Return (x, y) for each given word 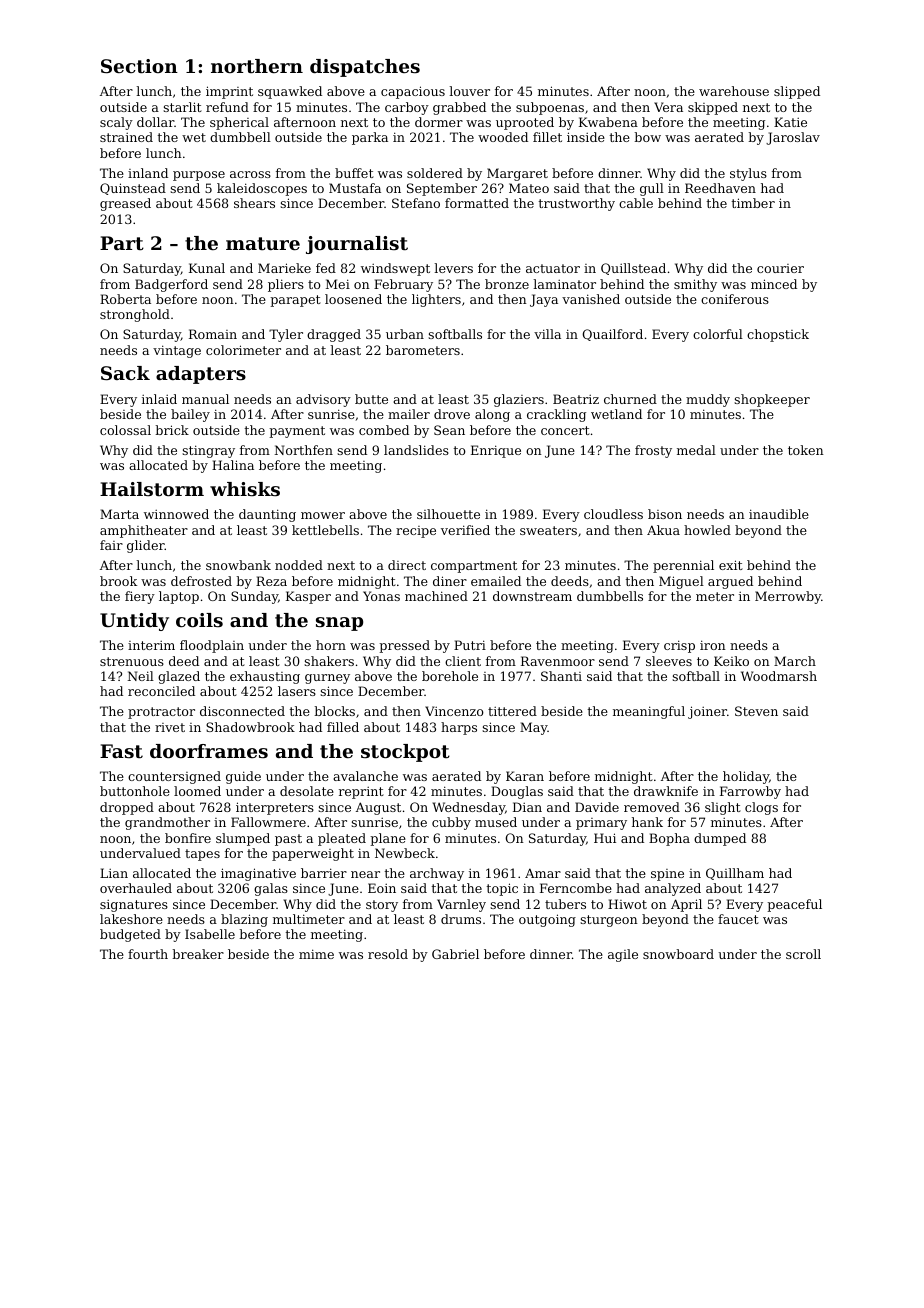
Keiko (731, 661)
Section (139, 66)
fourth (148, 954)
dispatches (365, 68)
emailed (496, 581)
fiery (140, 597)
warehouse (734, 91)
